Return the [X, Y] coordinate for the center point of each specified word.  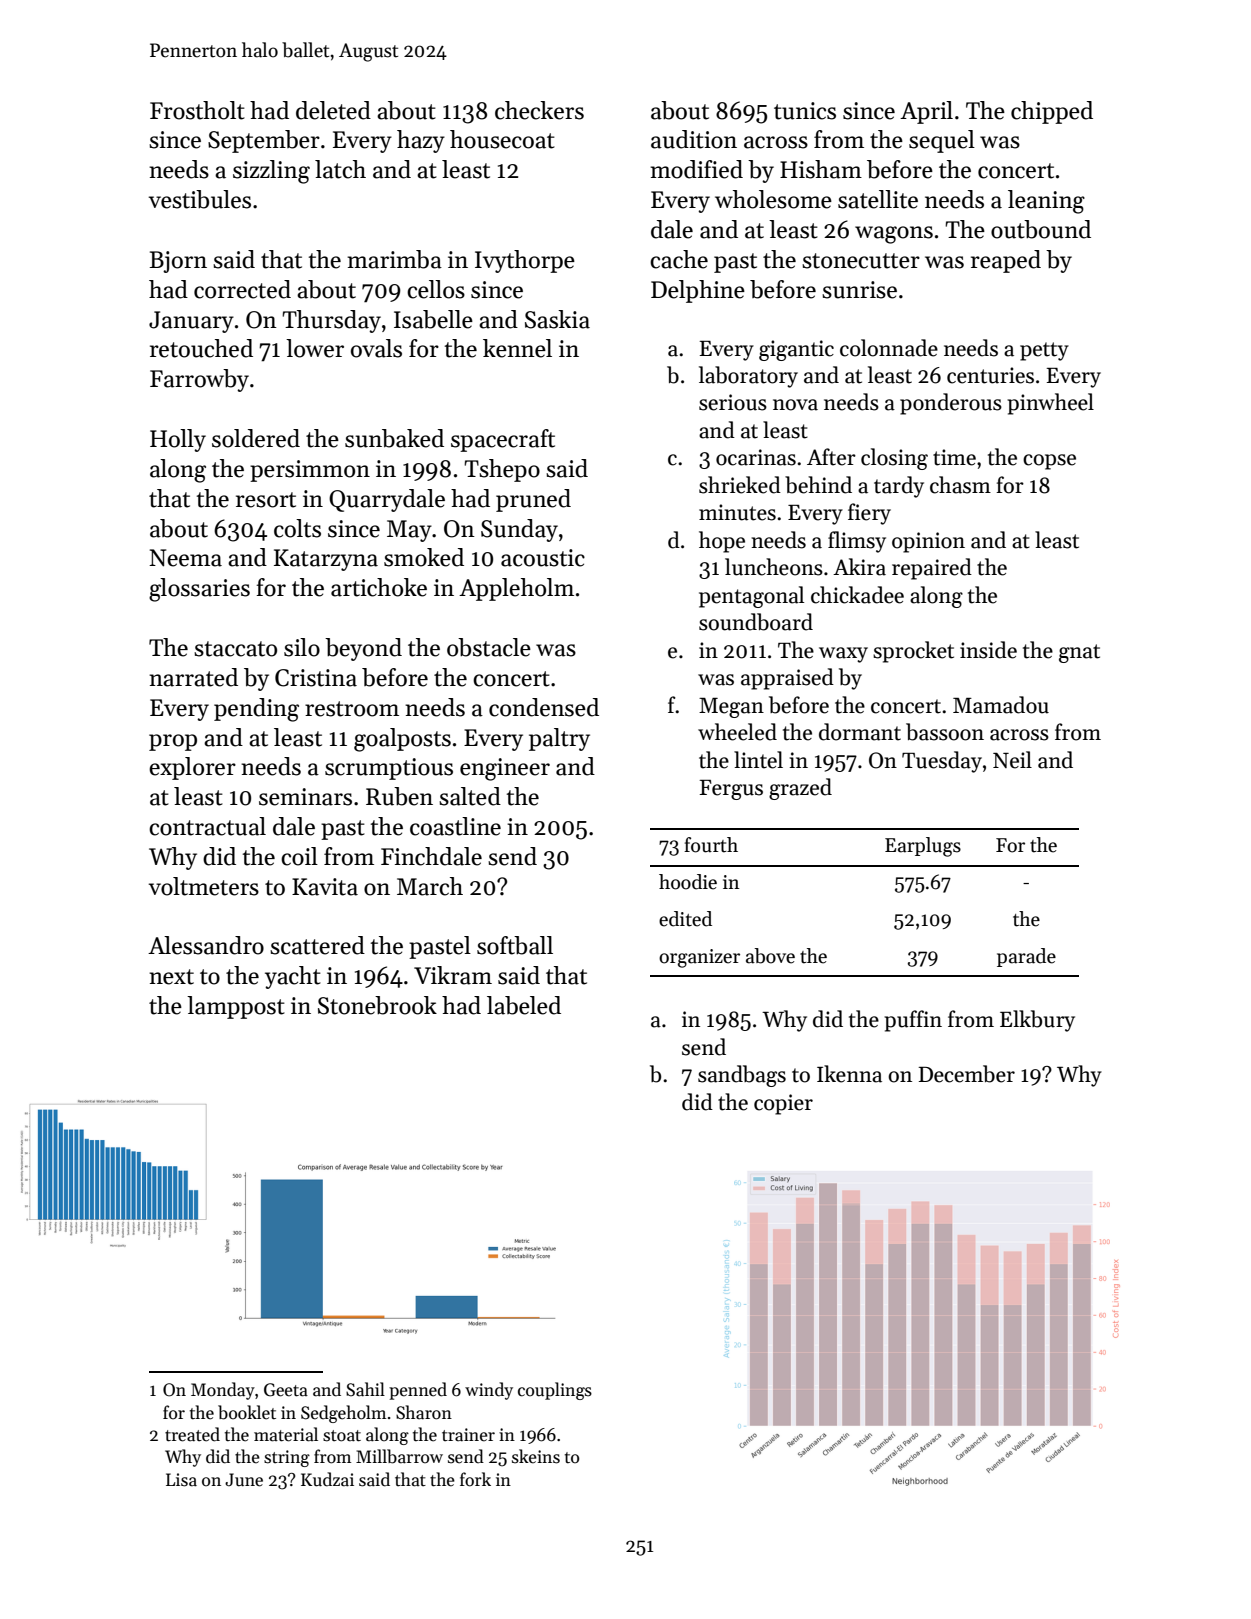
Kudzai [327, 1479]
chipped [1052, 112]
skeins [536, 1456]
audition [694, 139]
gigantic [796, 350]
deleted [333, 110]
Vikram [453, 975]
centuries [990, 375]
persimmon [310, 471]
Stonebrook [377, 1005]
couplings [555, 1391]
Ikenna [849, 1074]
